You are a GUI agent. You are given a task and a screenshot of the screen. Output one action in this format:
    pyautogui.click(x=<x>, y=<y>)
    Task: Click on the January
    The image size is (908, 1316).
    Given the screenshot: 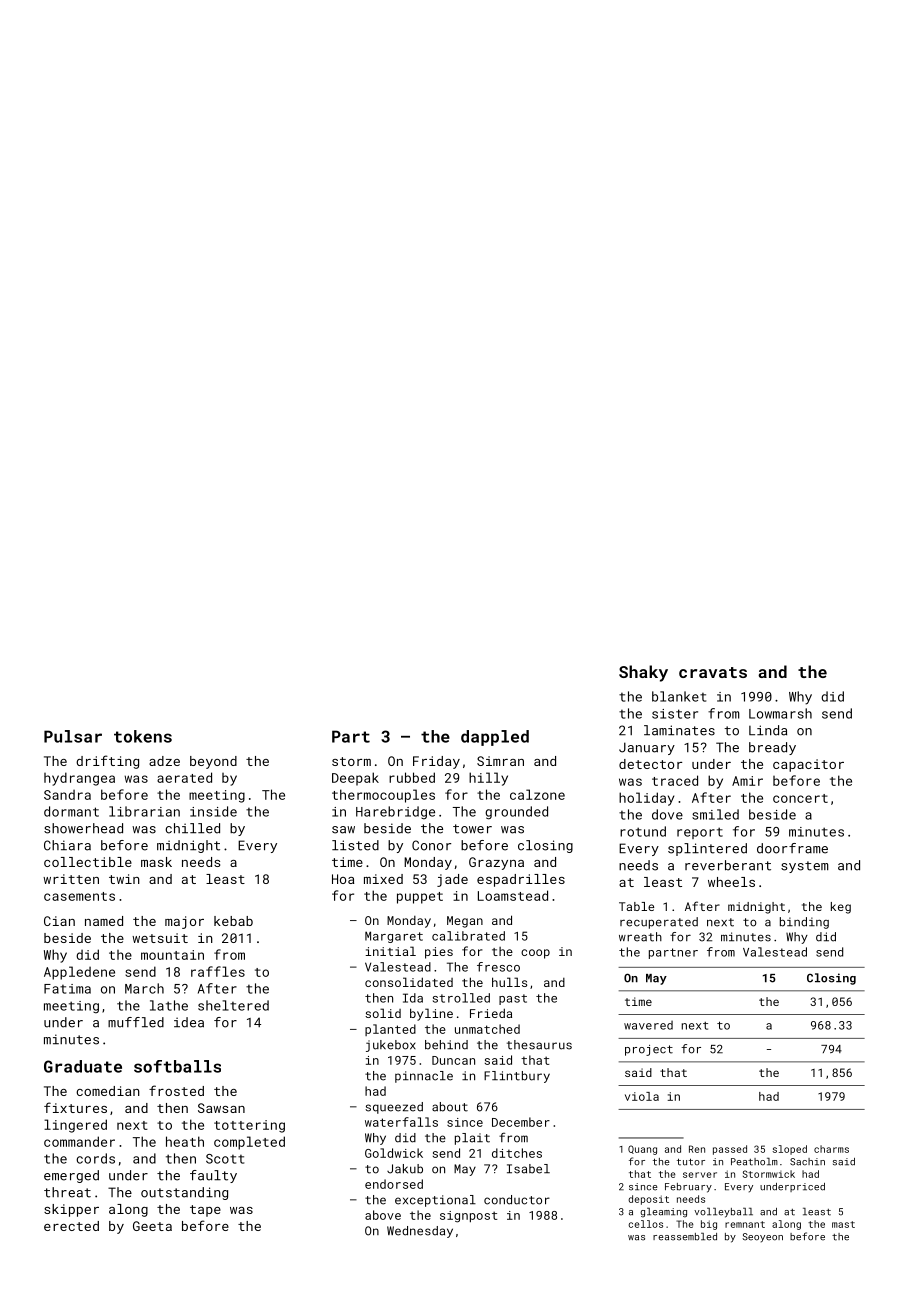 What is the action you would take?
    pyautogui.click(x=647, y=748)
